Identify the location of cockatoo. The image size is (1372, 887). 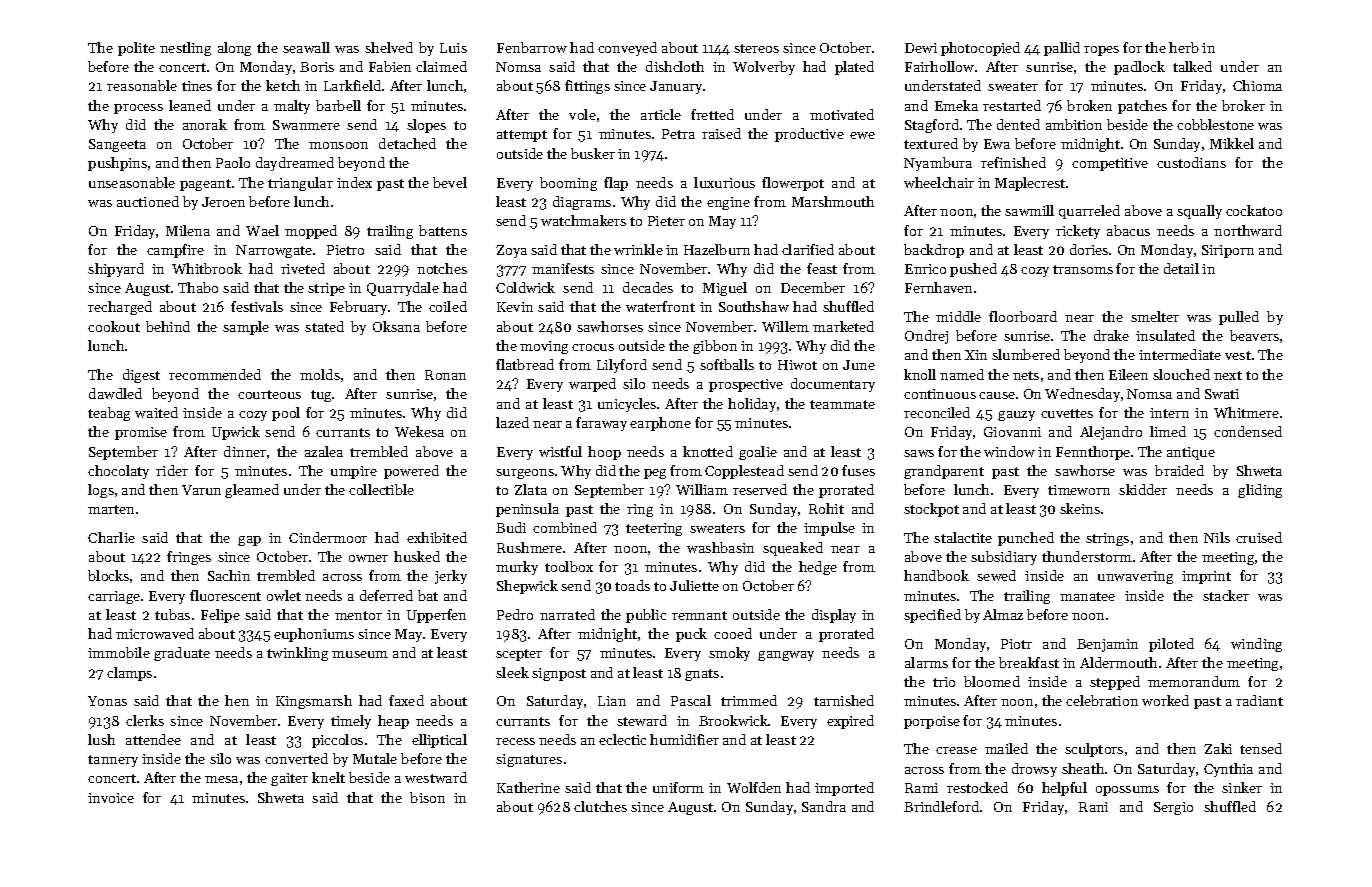
(1254, 210).
